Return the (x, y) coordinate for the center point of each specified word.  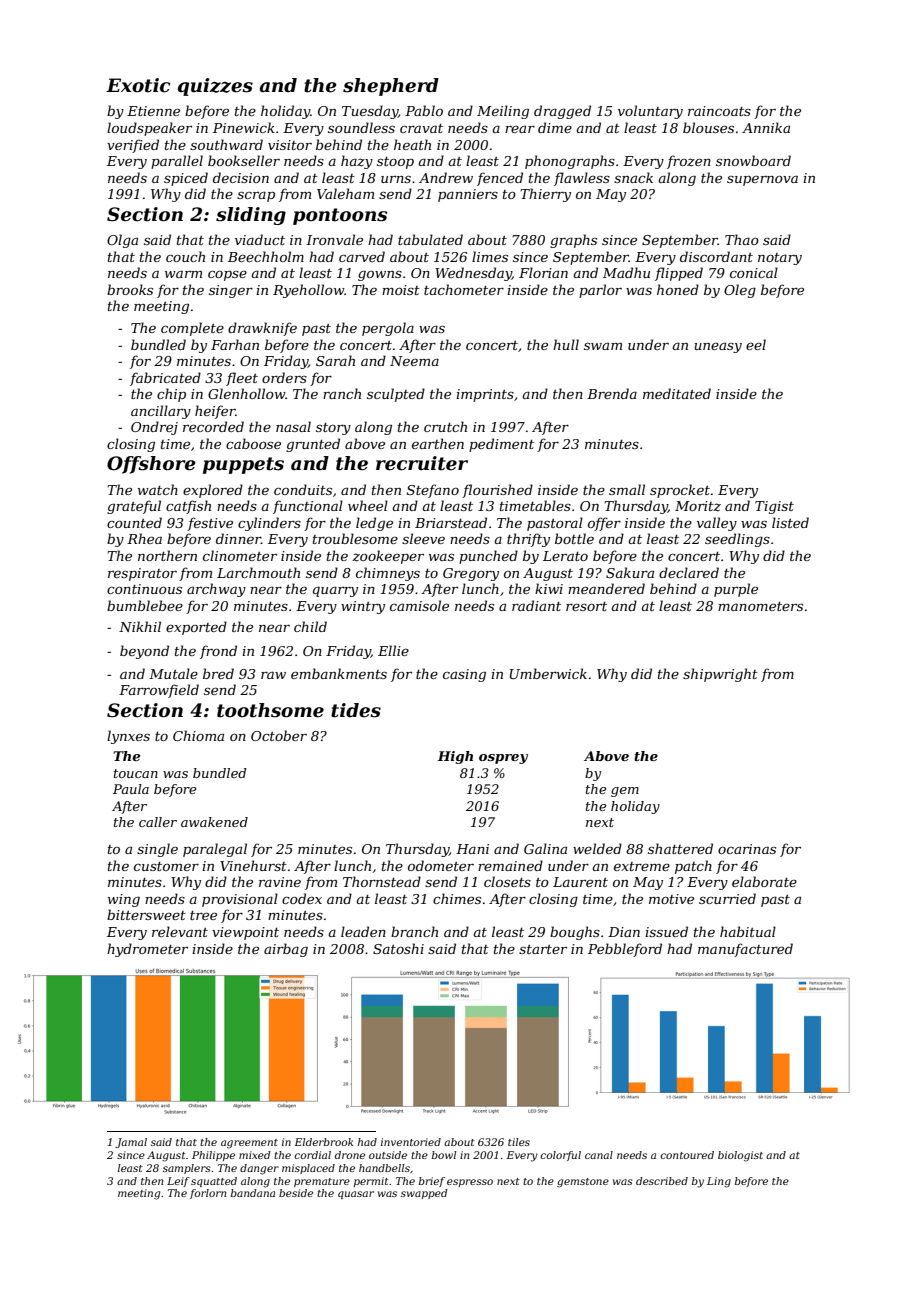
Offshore (151, 465)
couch (185, 256)
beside (296, 1193)
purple (736, 590)
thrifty (528, 540)
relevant (180, 931)
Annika (766, 127)
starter (543, 949)
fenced (500, 179)
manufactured (745, 950)
